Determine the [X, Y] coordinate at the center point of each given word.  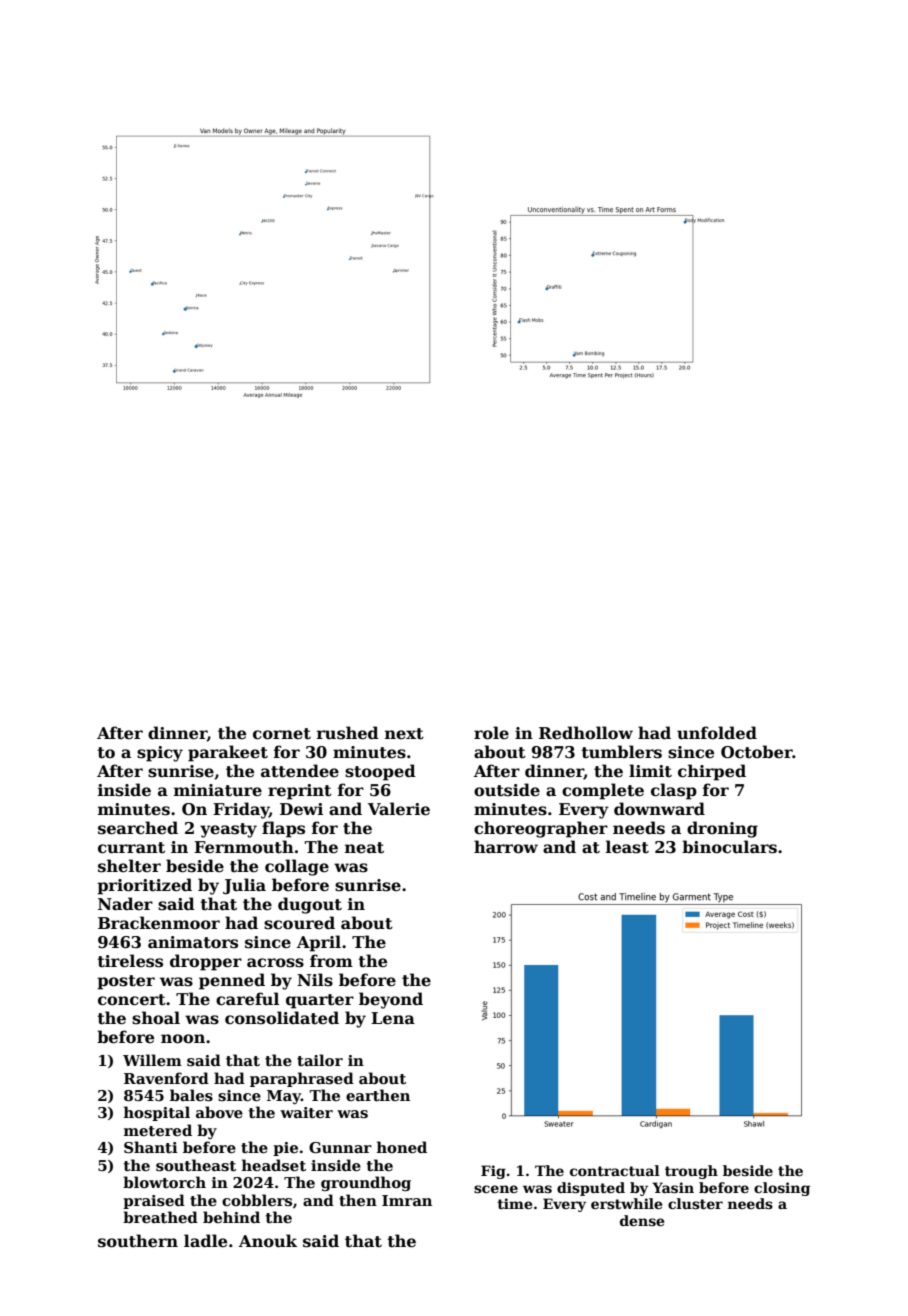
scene [496, 1189]
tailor [320, 1060]
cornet [282, 734]
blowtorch [164, 1182]
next [404, 734]
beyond [391, 1000]
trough [691, 1172]
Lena [393, 1018]
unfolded [717, 733]
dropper [206, 962]
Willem [152, 1060]
